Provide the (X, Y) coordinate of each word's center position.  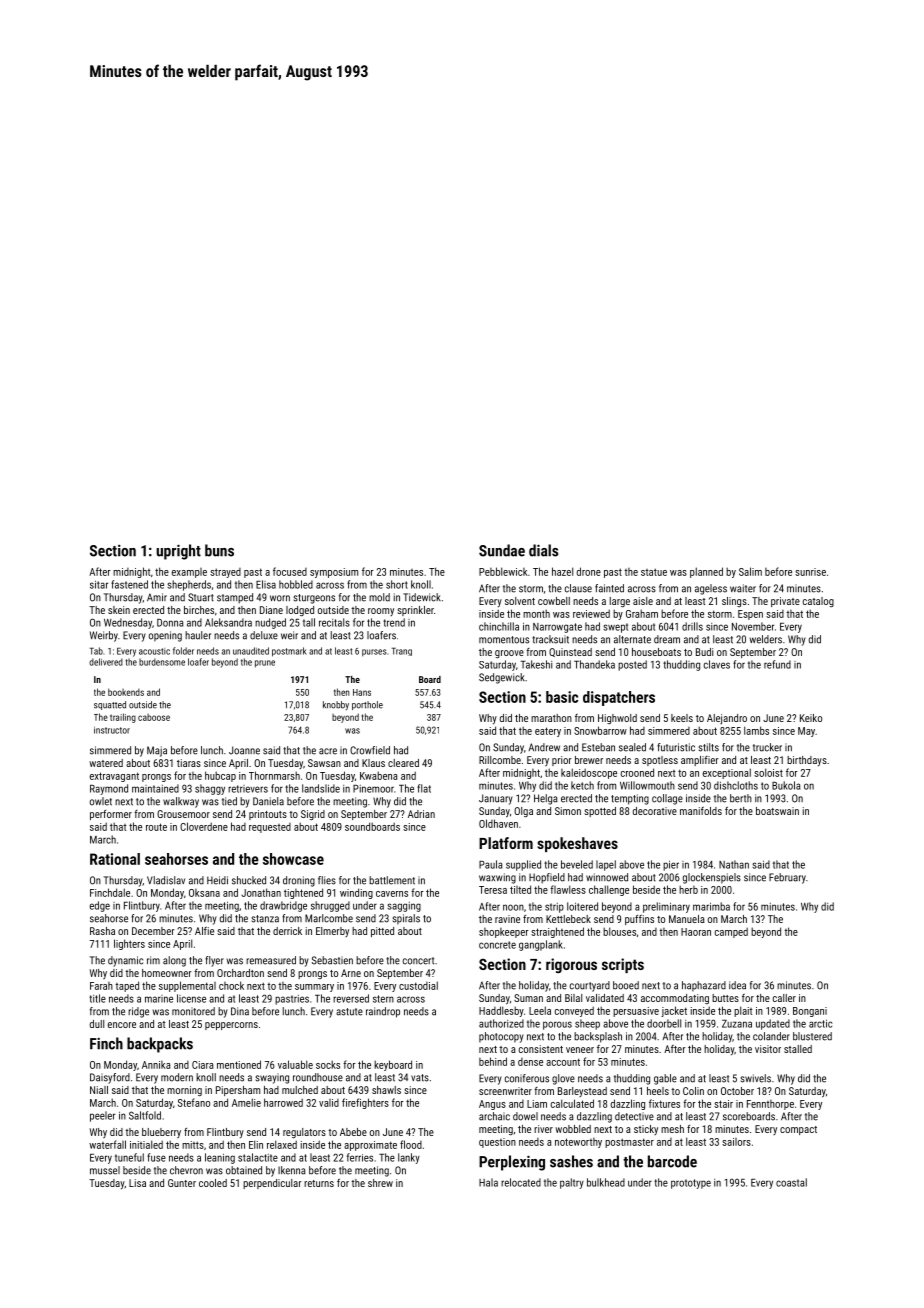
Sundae (502, 550)
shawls (386, 1090)
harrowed (283, 1102)
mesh (672, 1129)
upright (178, 552)
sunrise (810, 572)
